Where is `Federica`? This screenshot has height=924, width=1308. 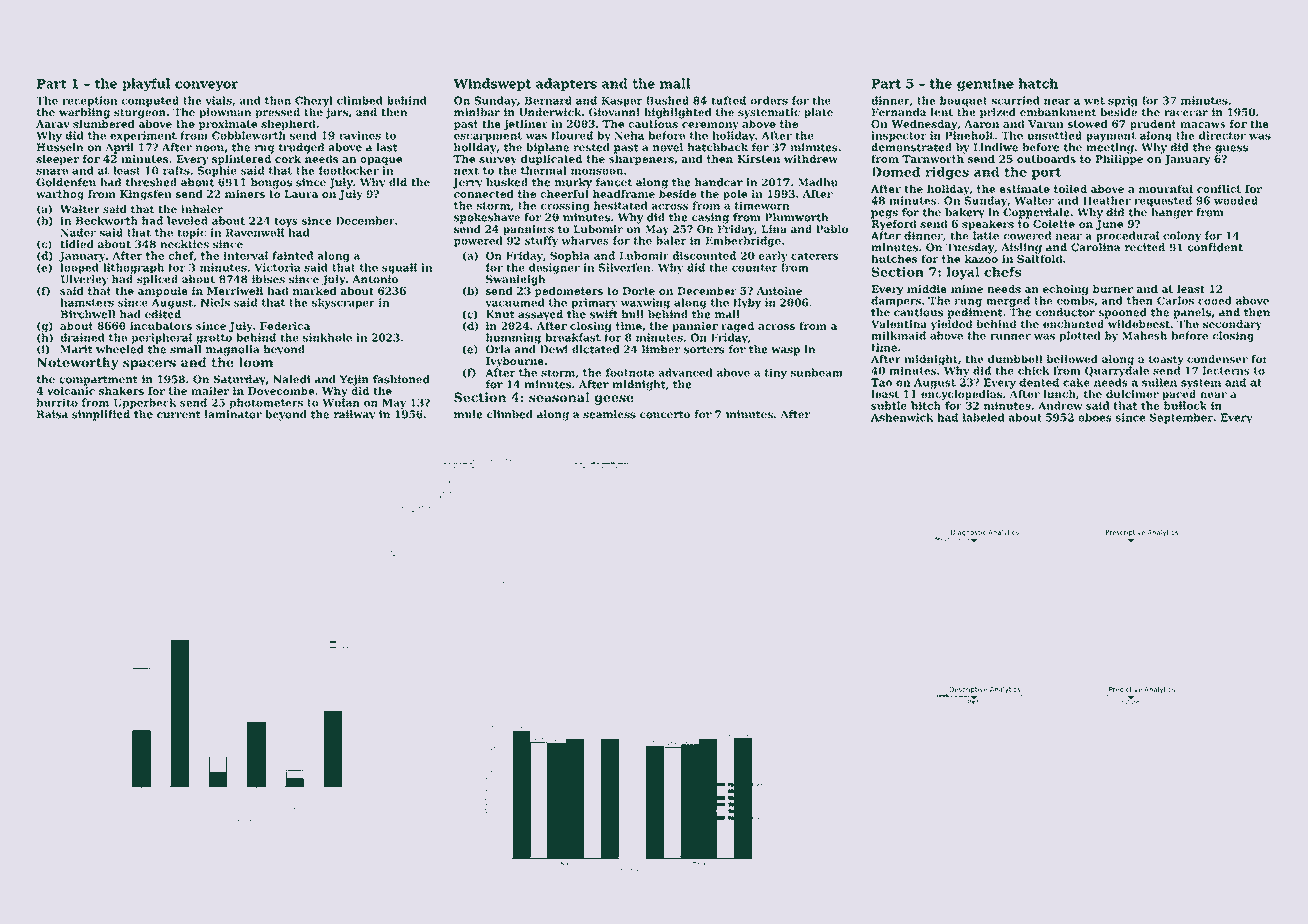 Federica is located at coordinates (285, 326).
